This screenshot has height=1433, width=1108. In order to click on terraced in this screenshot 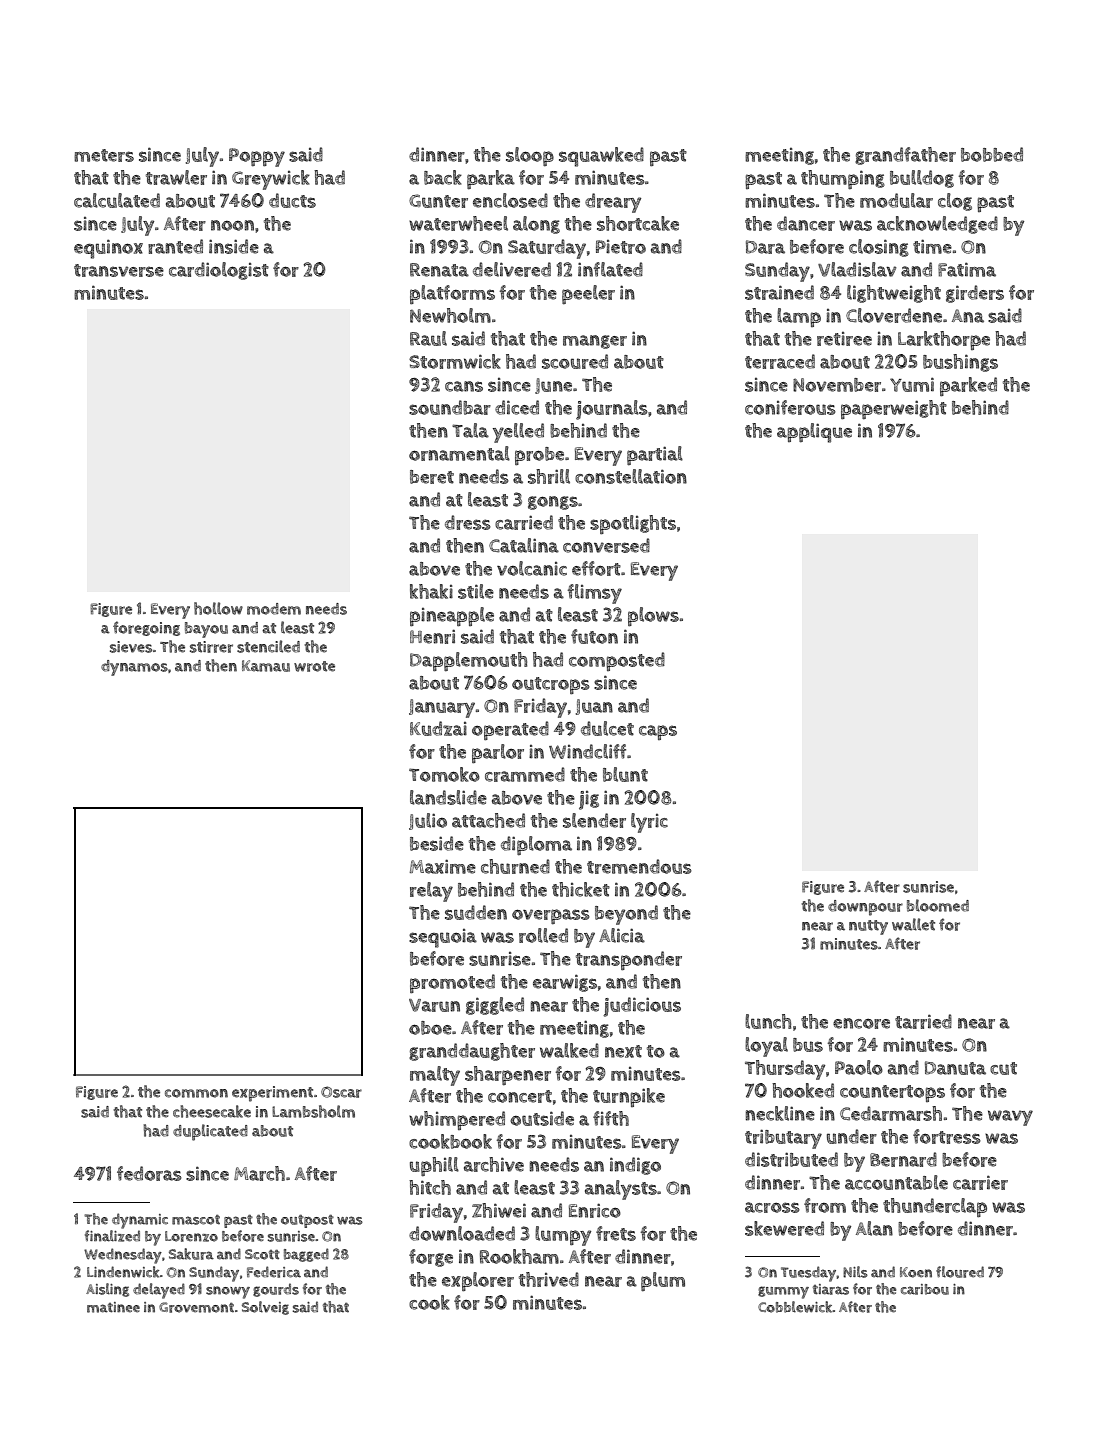, I will do `click(780, 361)`.
